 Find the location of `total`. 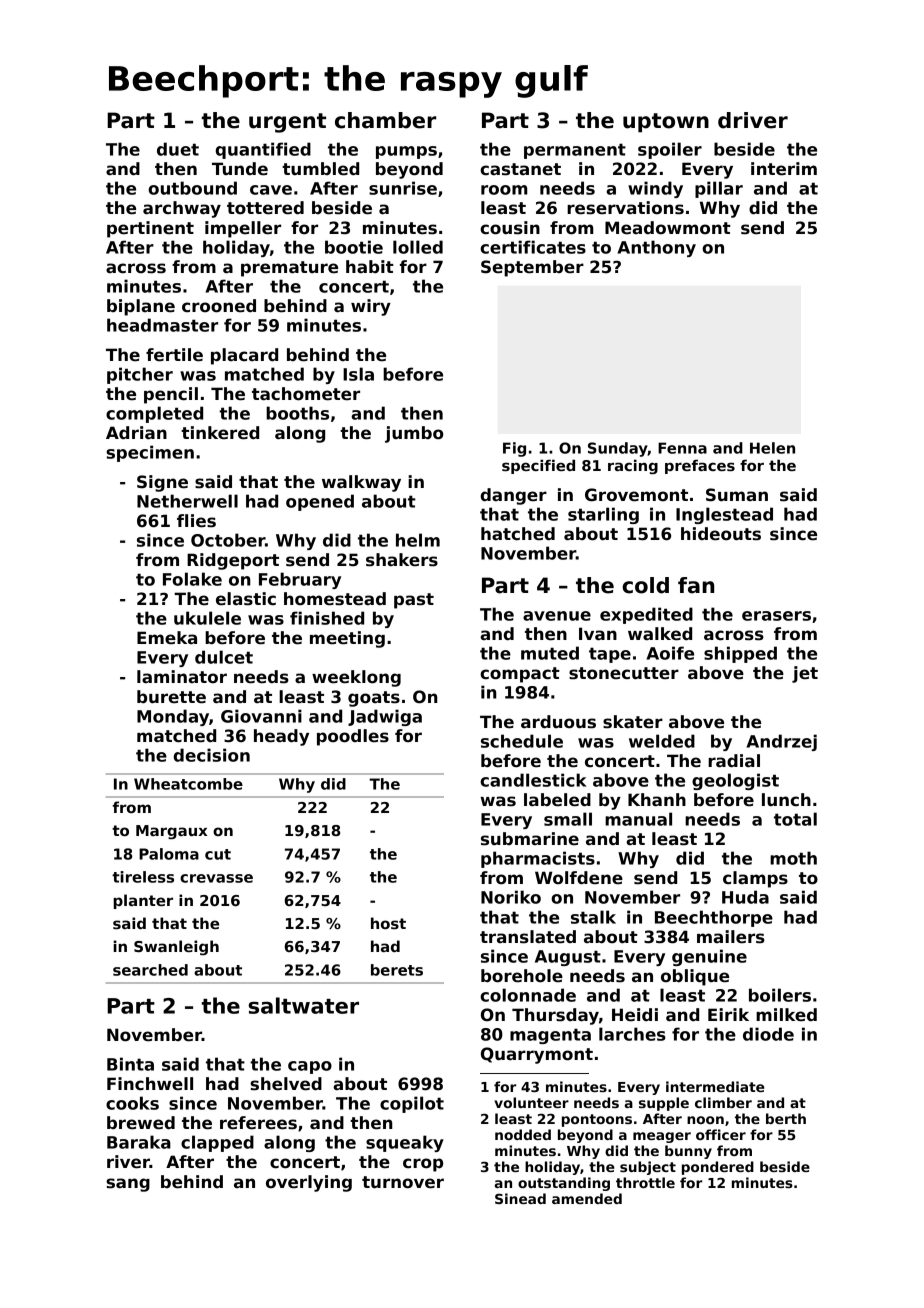

total is located at coordinates (795, 819).
